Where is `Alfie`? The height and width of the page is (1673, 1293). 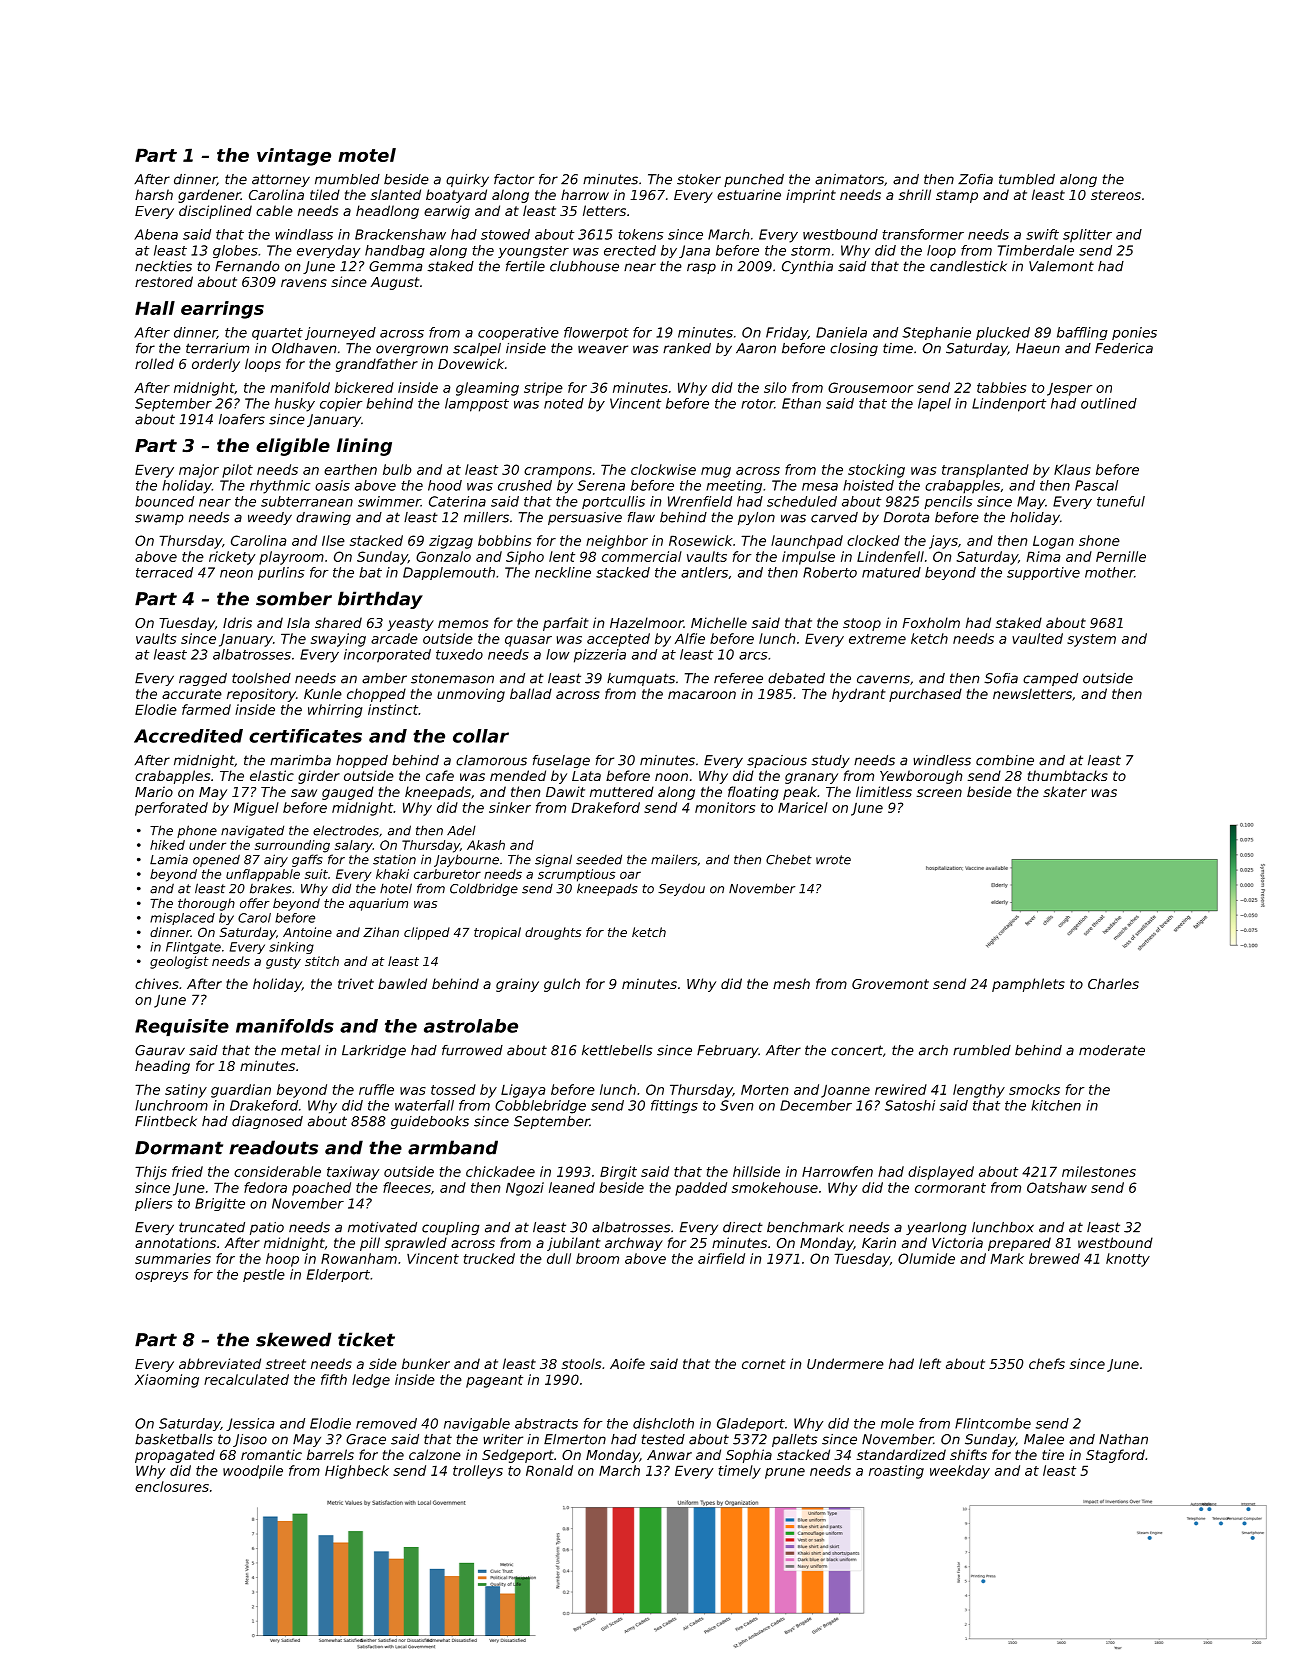 Alfie is located at coordinates (690, 638).
